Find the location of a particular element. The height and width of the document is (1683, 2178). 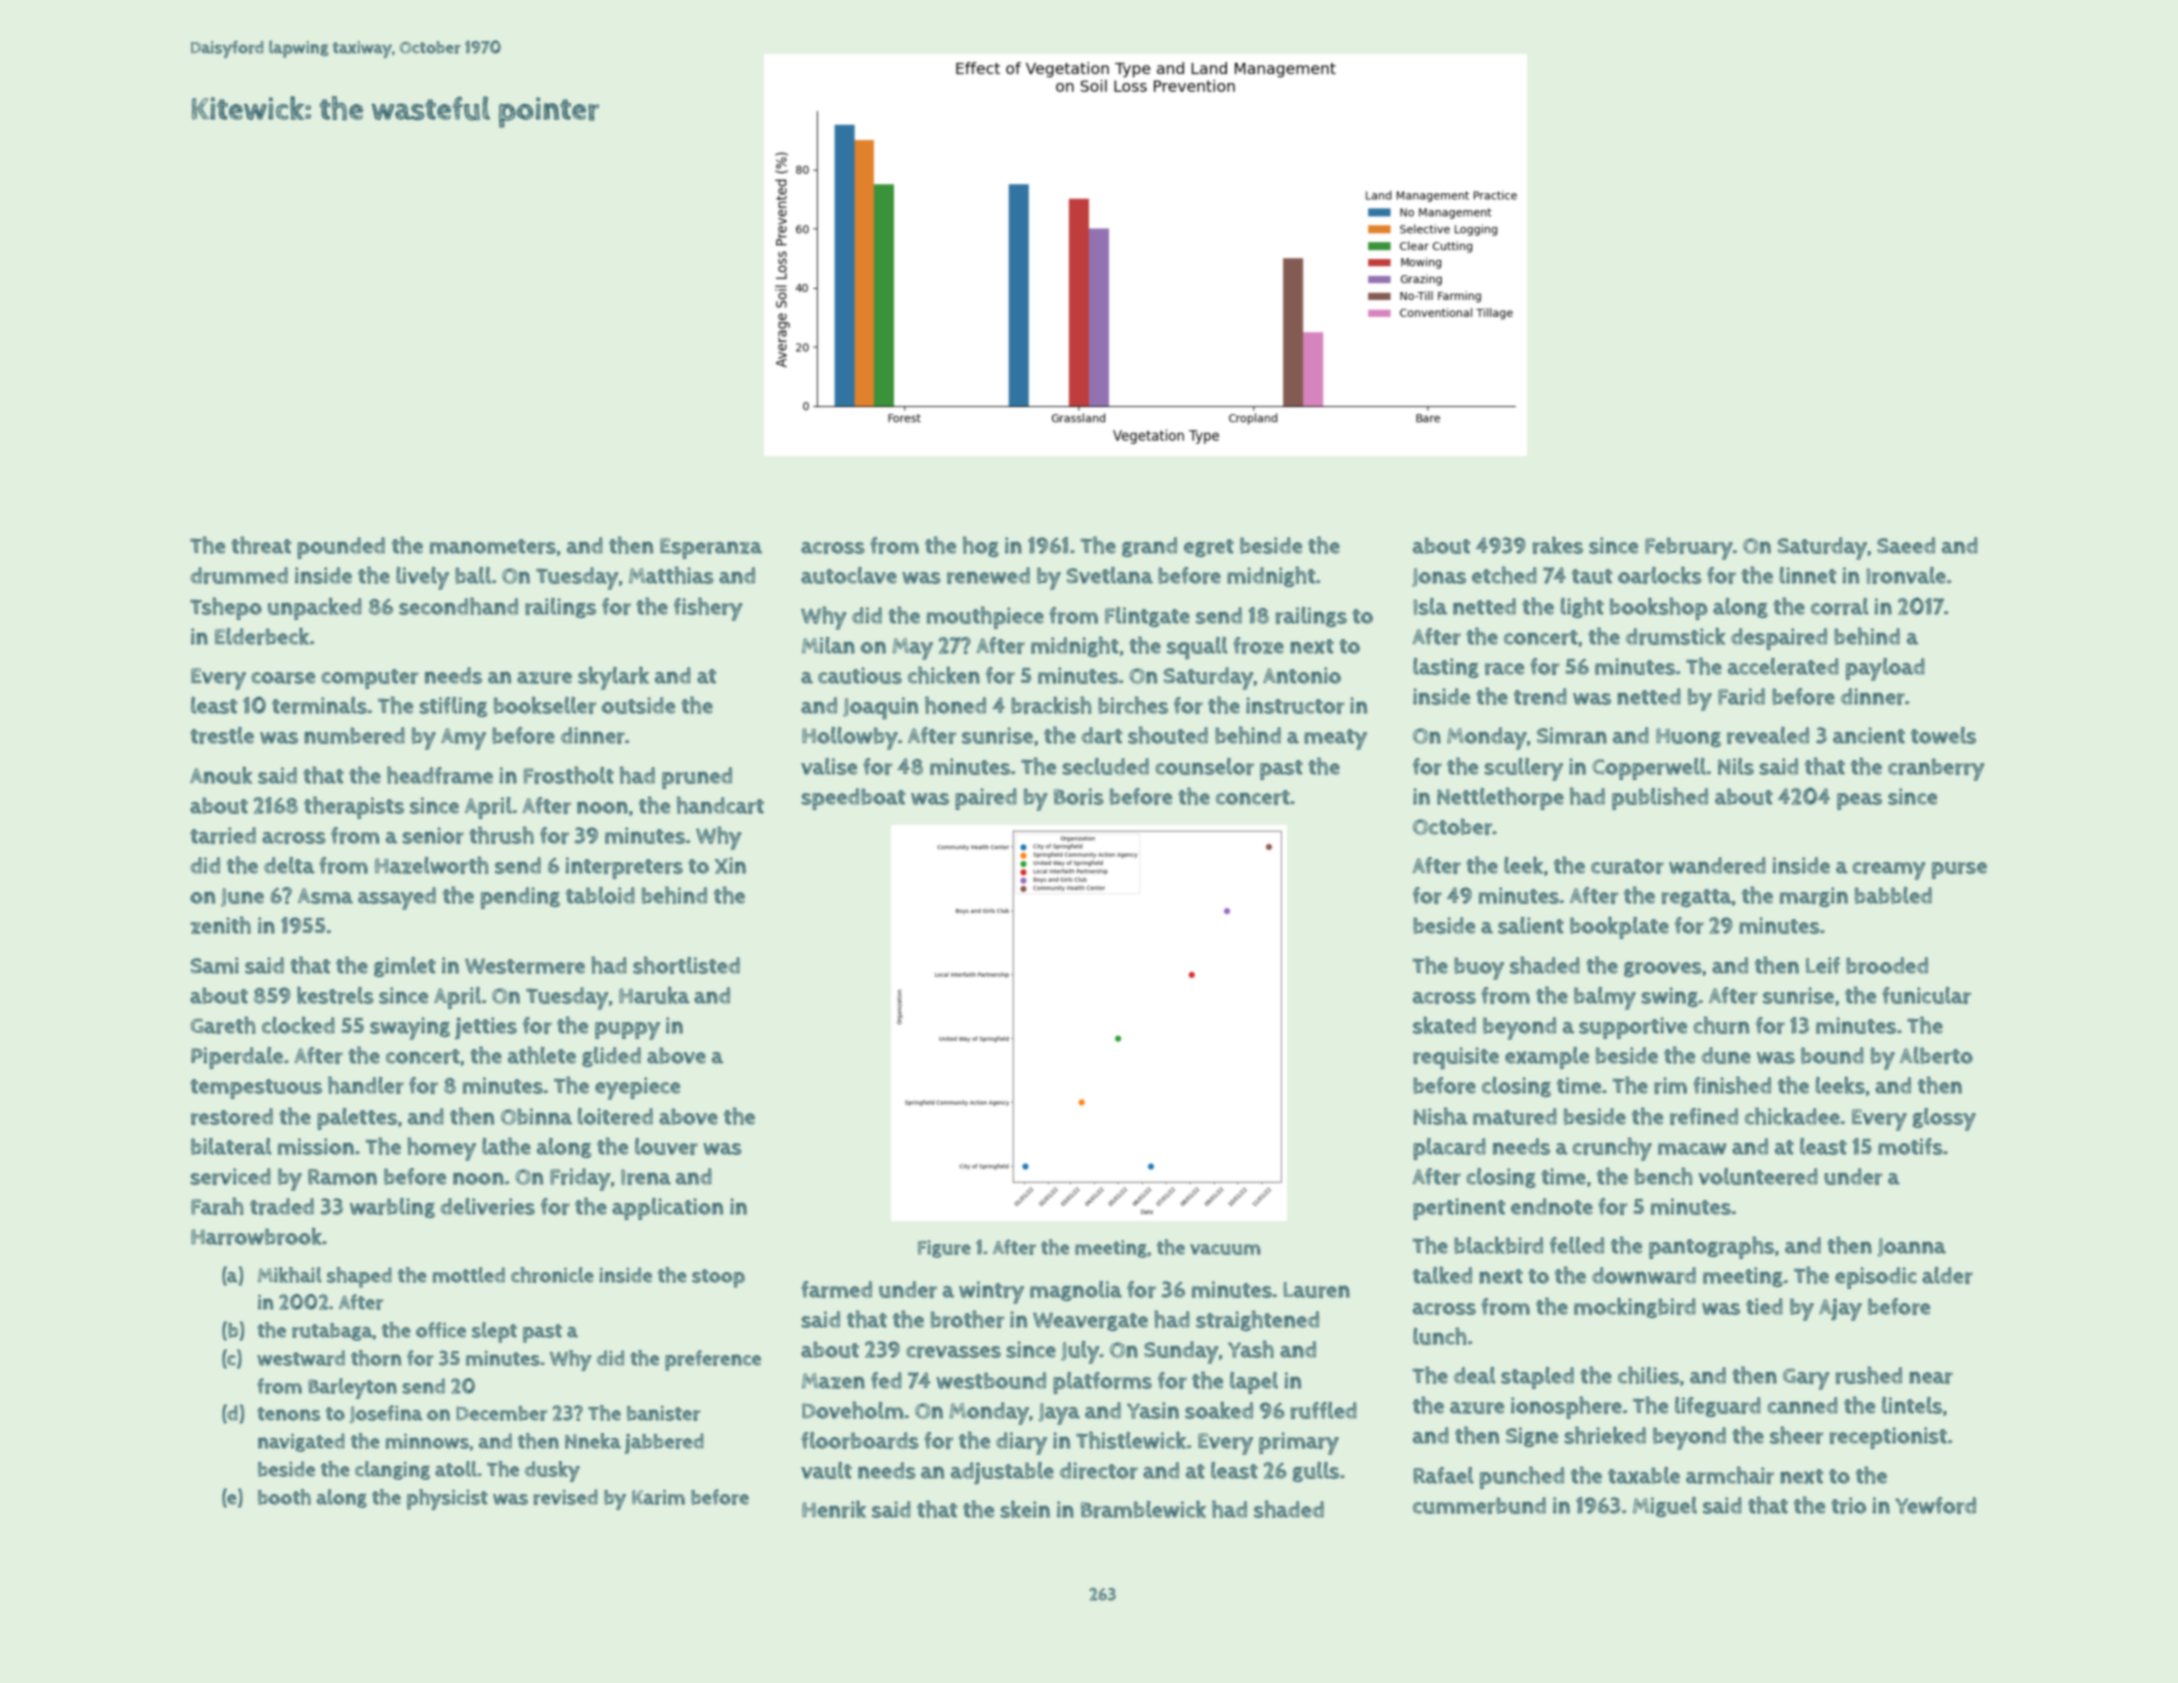

pertinent is located at coordinates (1459, 1209).
